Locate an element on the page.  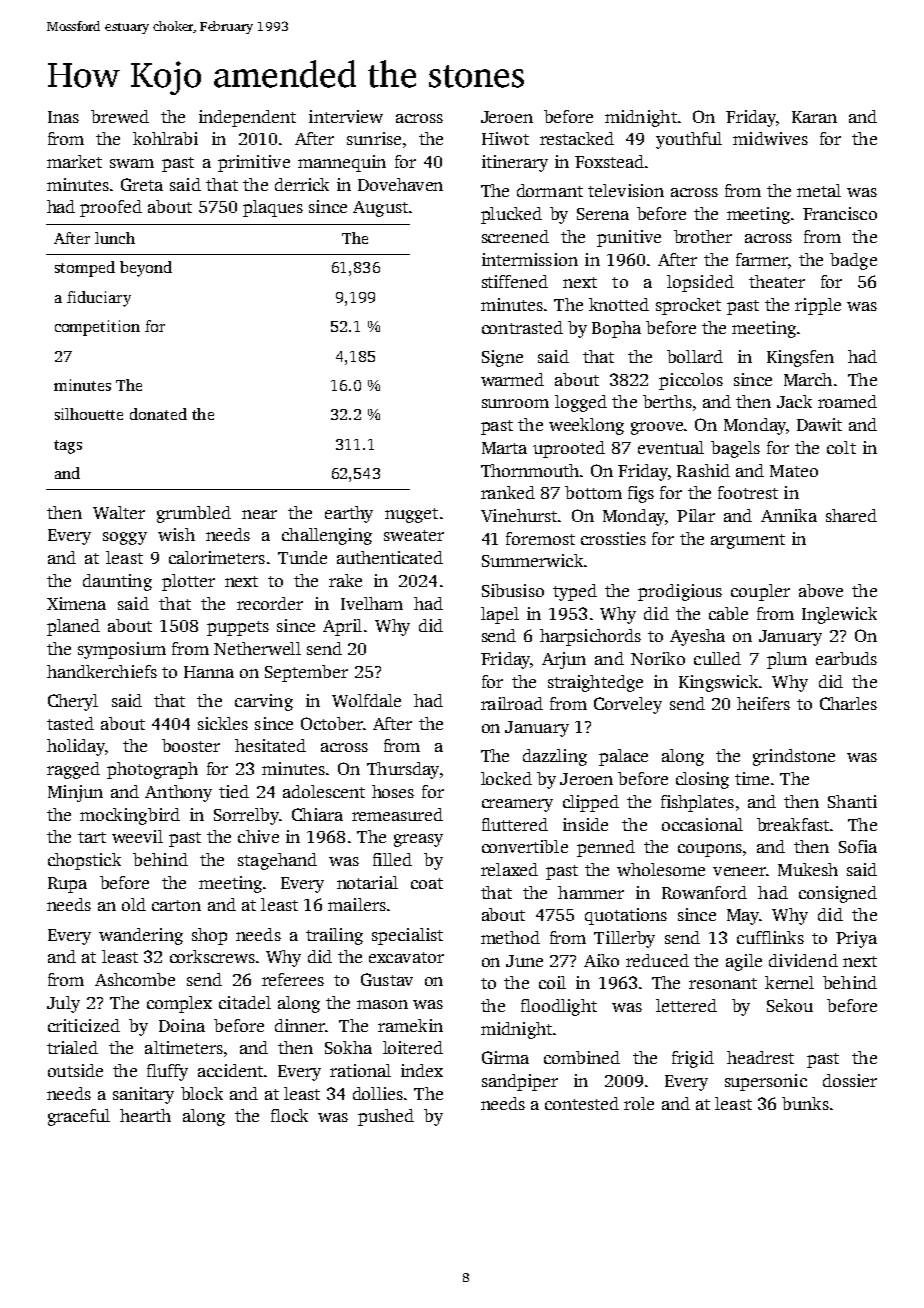
Karan is located at coordinates (814, 117).
